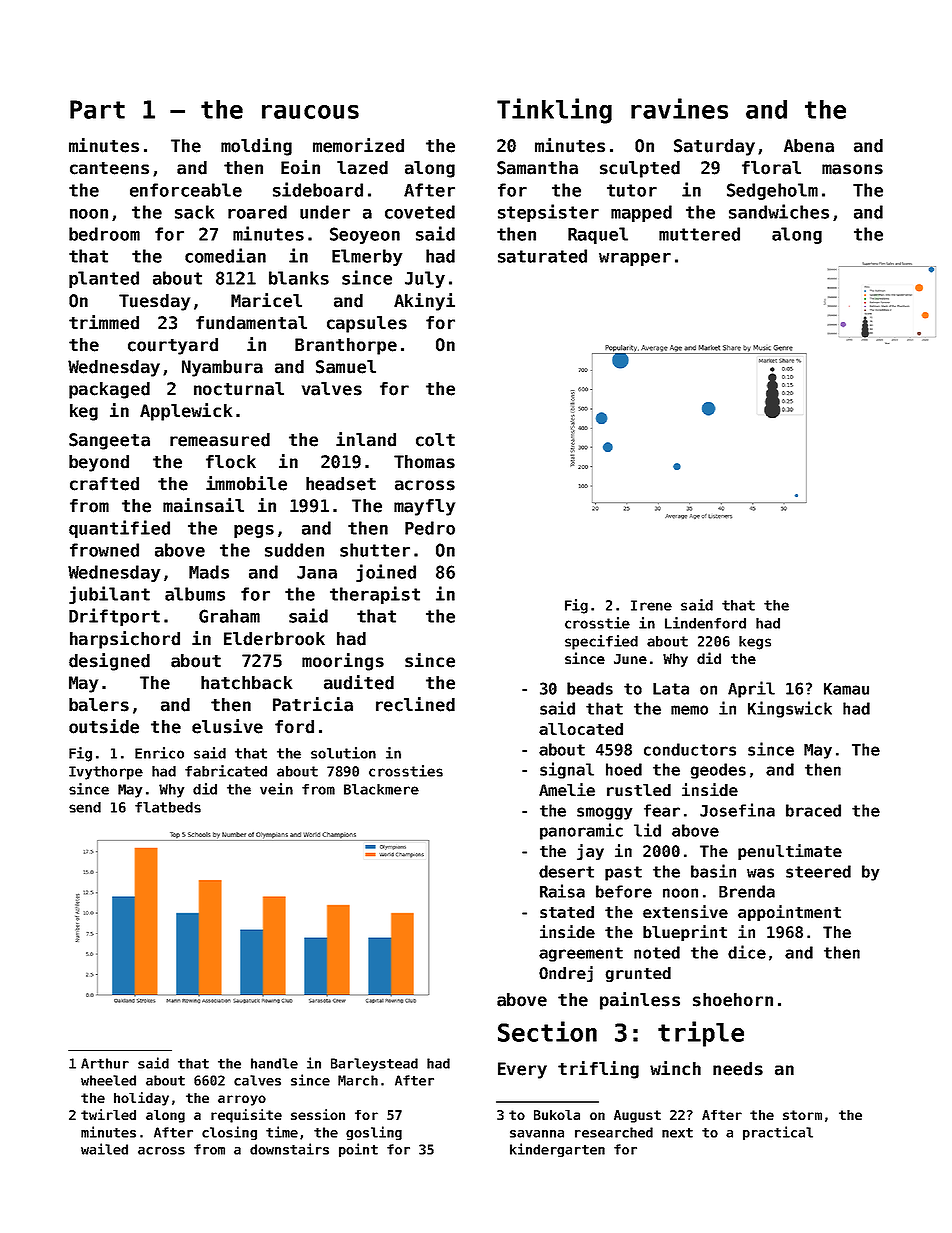 This image has height=1233, width=952. What do you see at coordinates (195, 594) in the image?
I see `albums` at bounding box center [195, 594].
